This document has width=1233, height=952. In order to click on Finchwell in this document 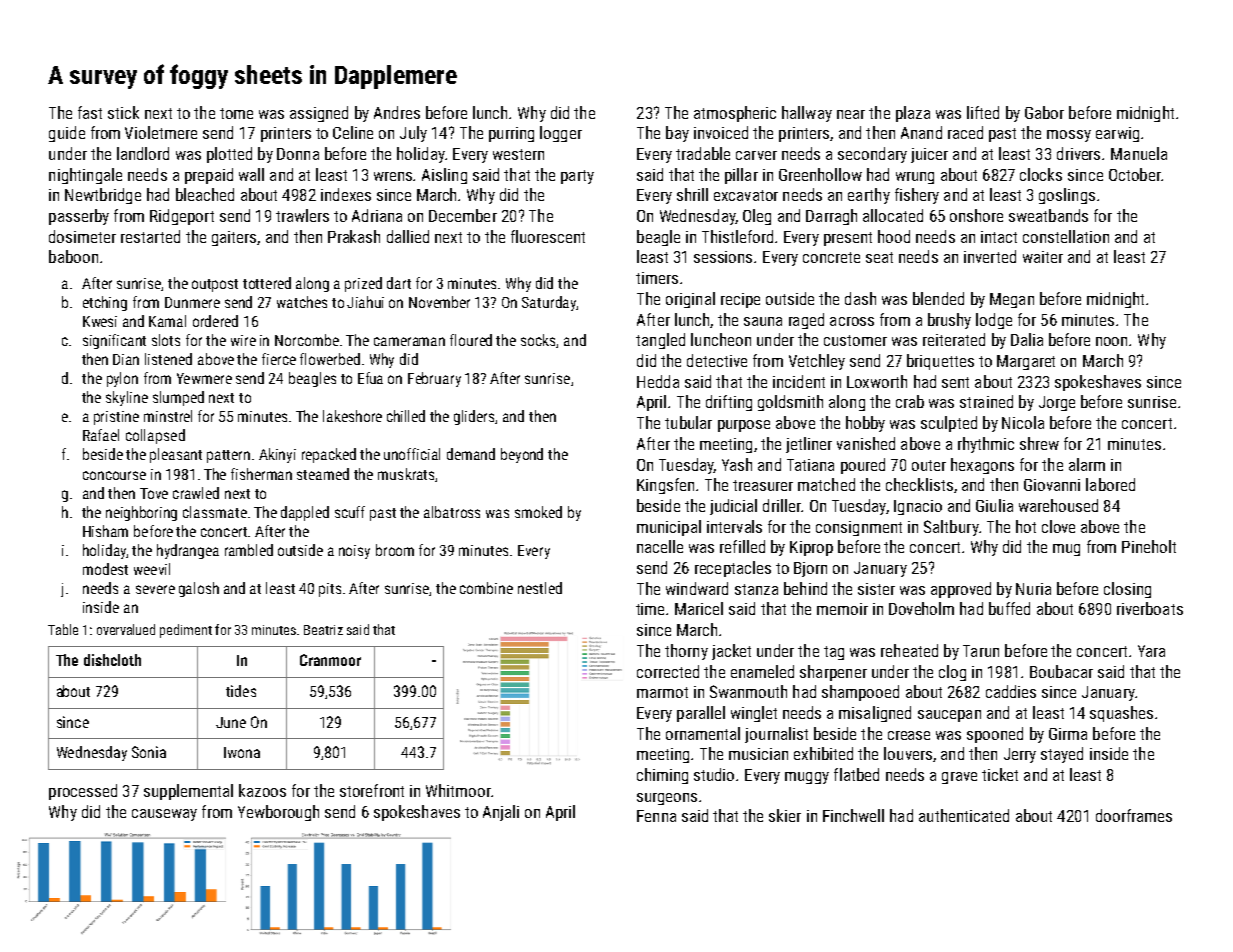, I will do `click(853, 815)`.
